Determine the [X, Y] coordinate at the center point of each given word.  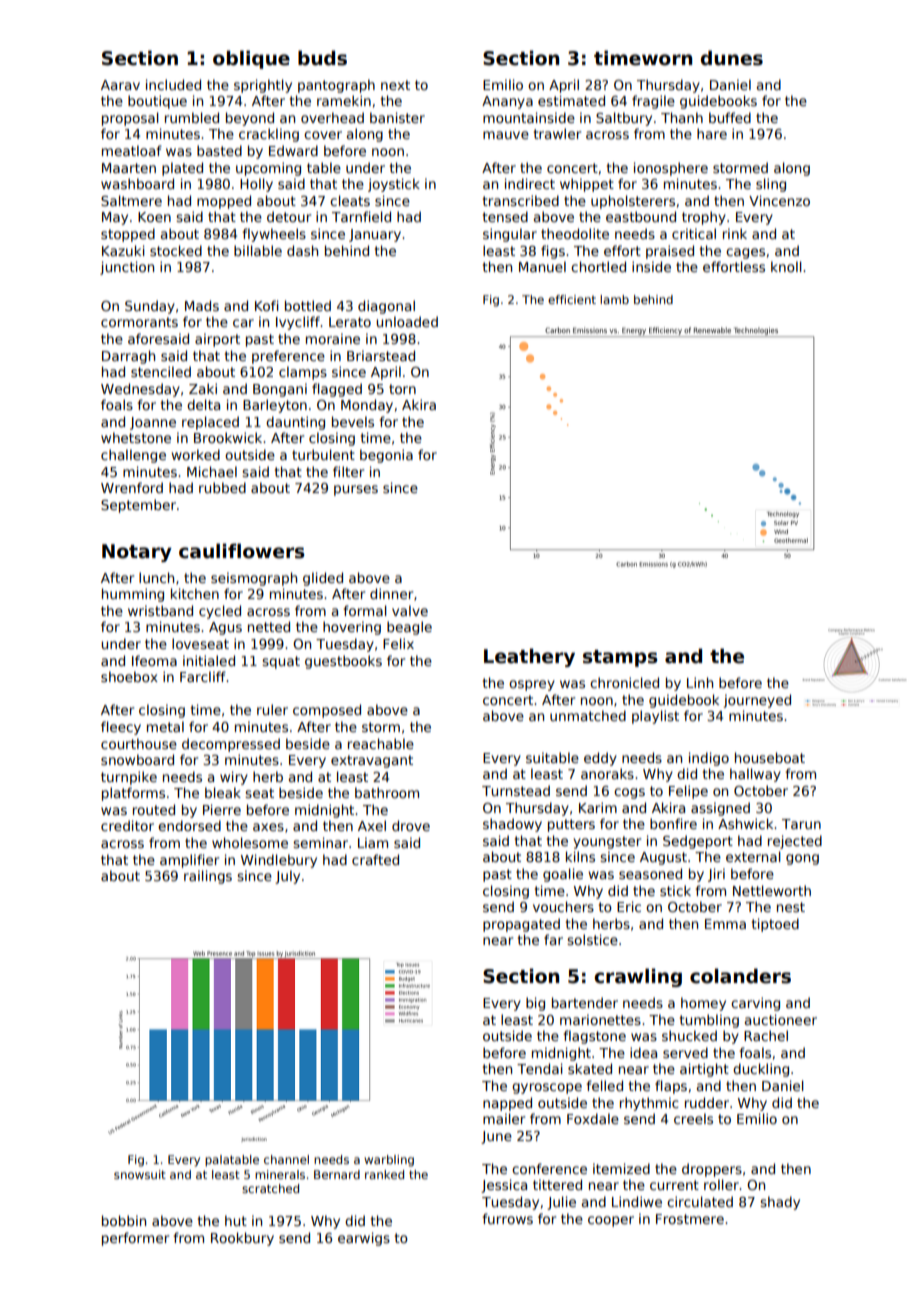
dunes [732, 58]
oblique [251, 59]
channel [286, 1159]
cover [323, 135]
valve [410, 610]
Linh [700, 682]
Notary [137, 553]
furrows [507, 1218]
